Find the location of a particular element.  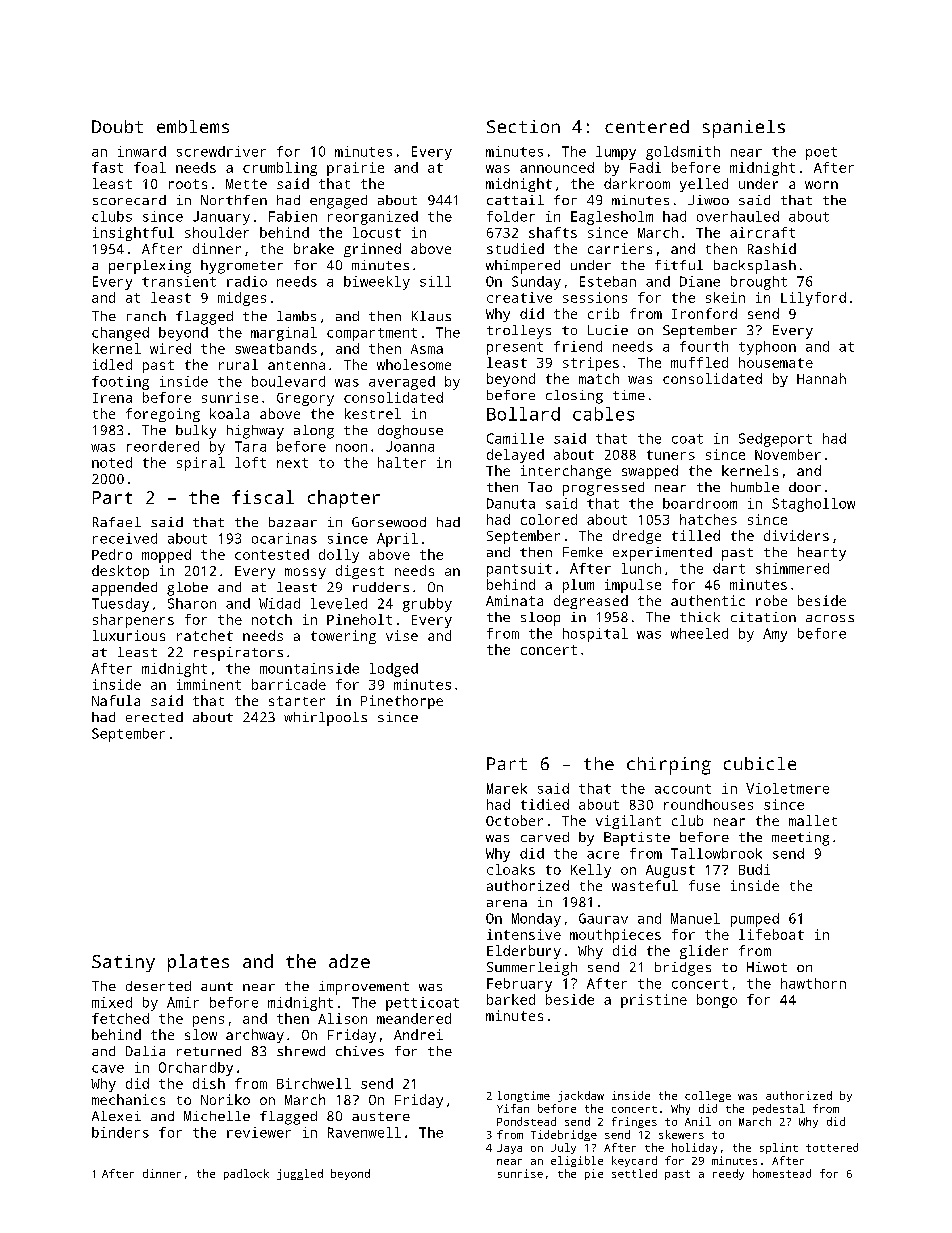

interchange is located at coordinates (566, 472).
